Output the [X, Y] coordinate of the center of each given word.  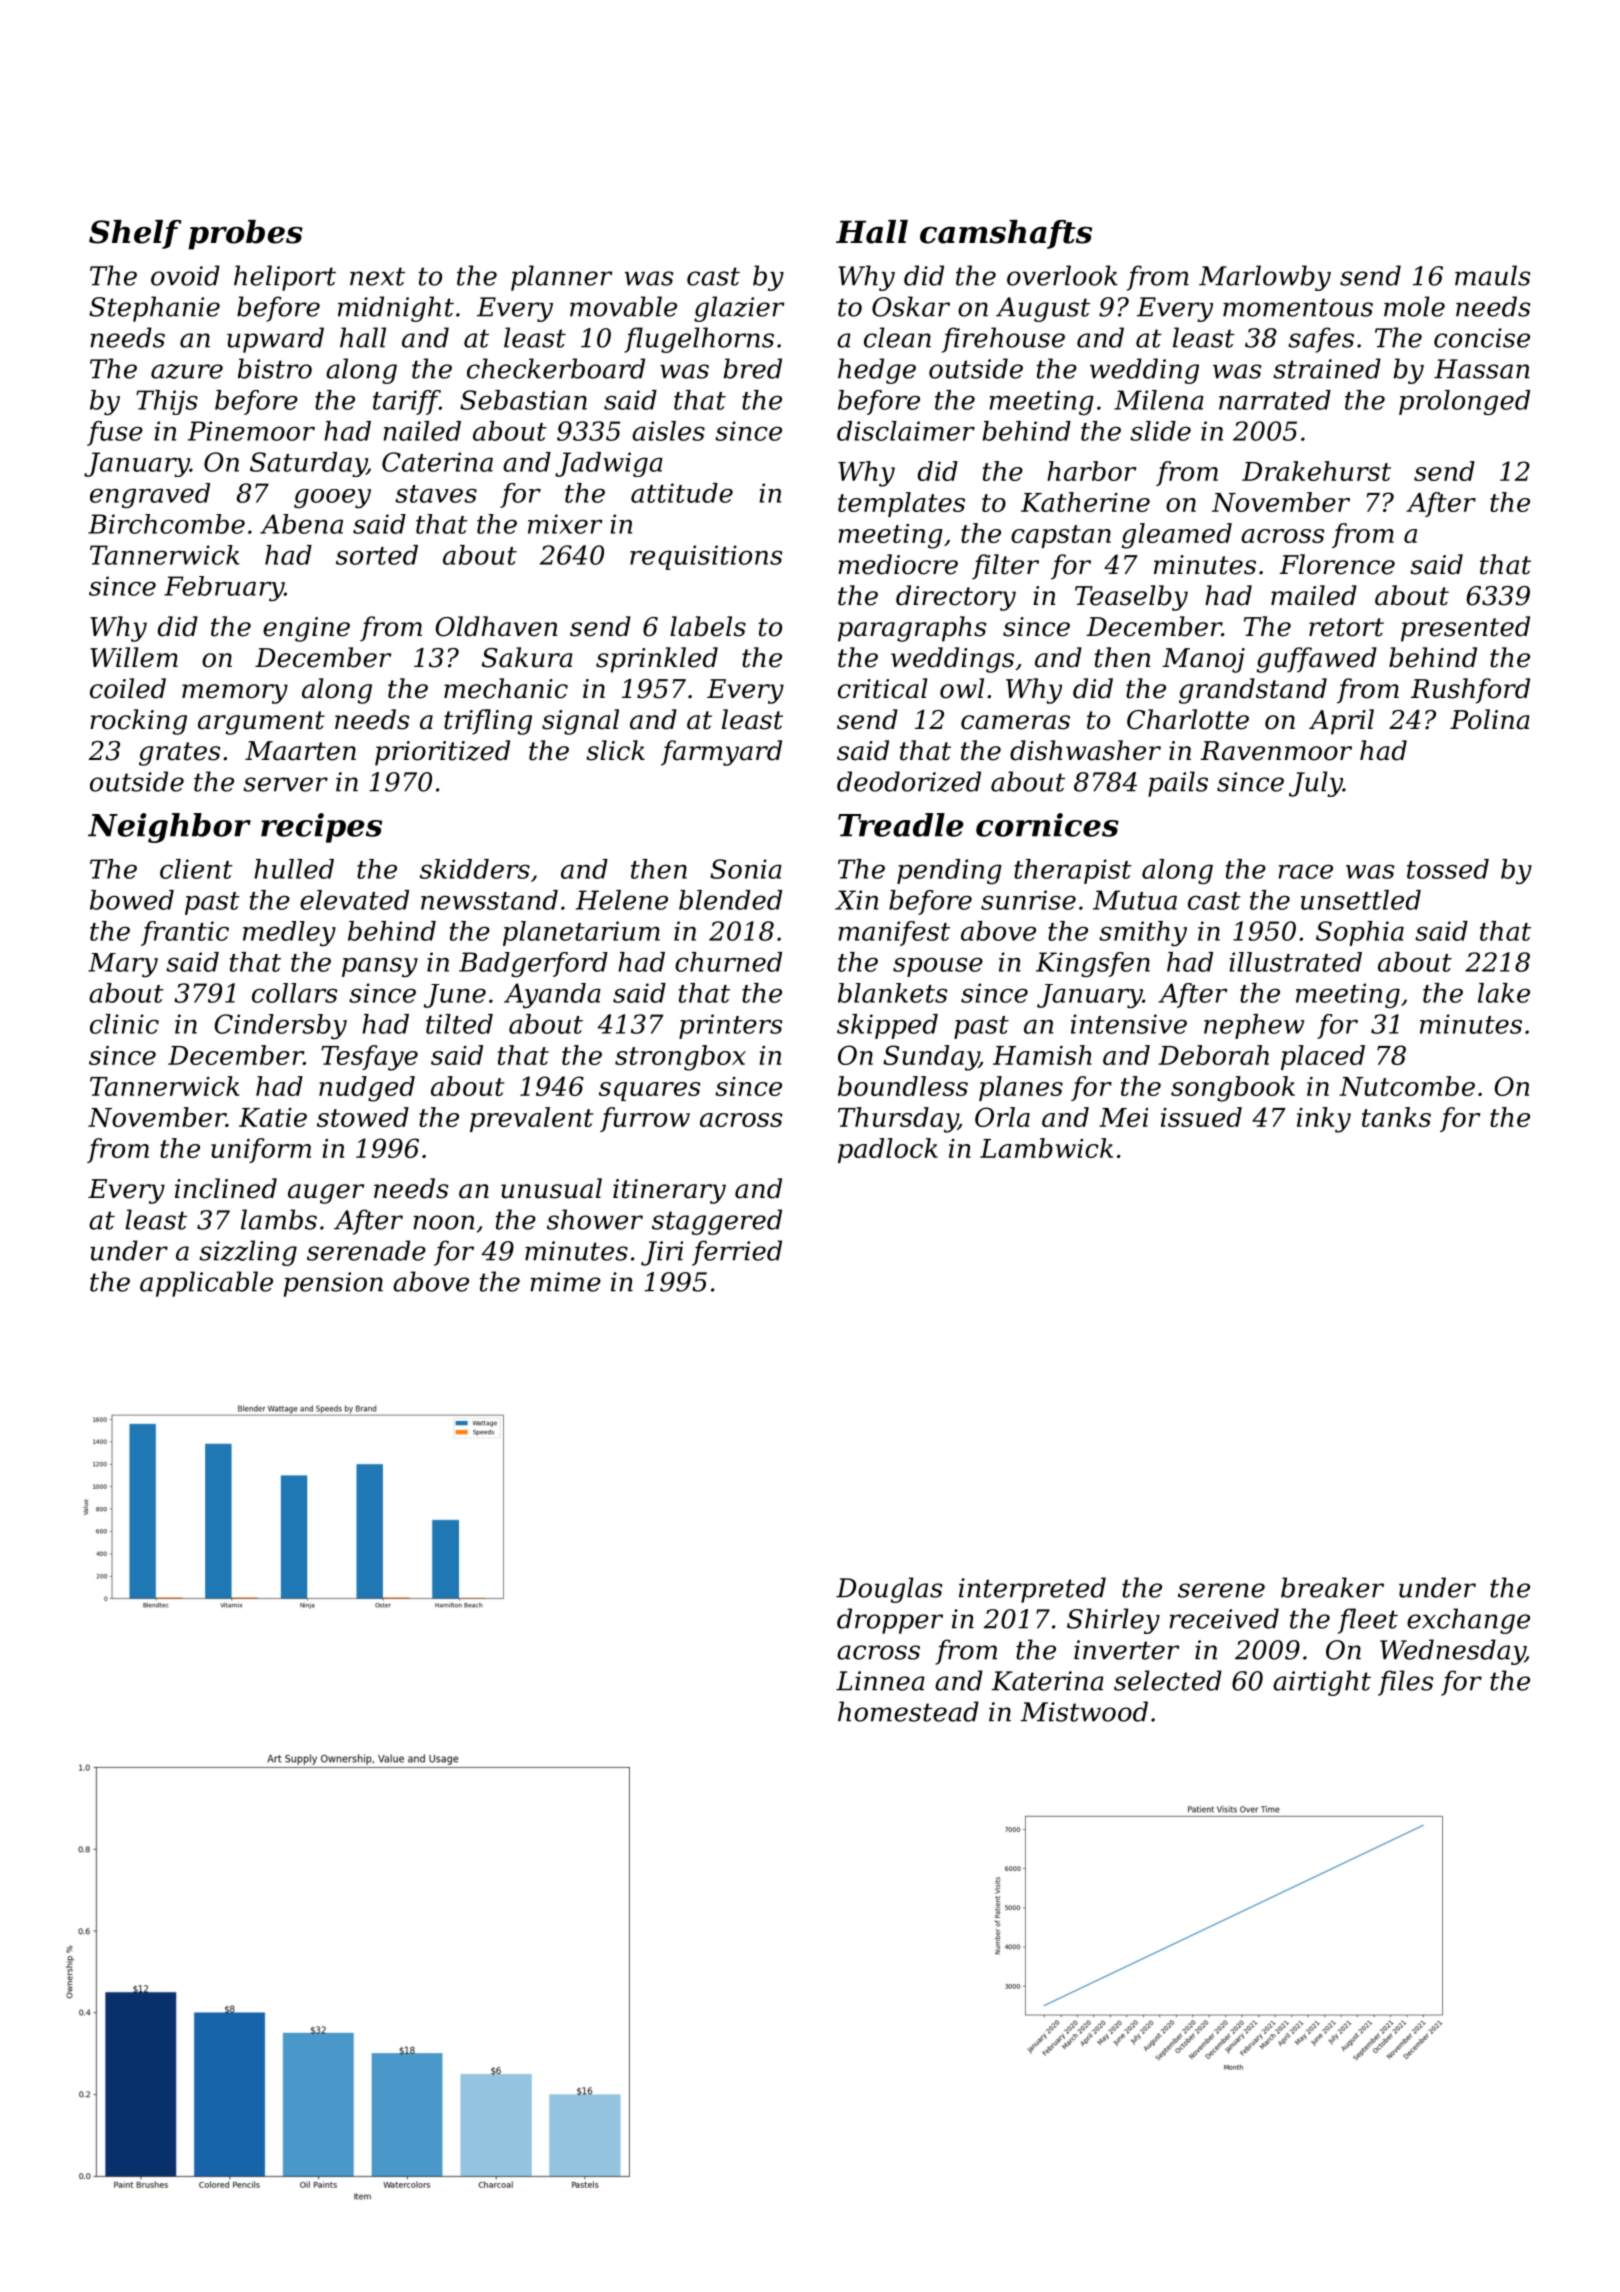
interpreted [1032, 1590]
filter [1005, 567]
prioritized [442, 753]
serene [1221, 1590]
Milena [1159, 400]
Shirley [1113, 1621]
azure [187, 371]
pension [333, 1284]
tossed [1448, 869]
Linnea [880, 1681]
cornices [1047, 825]
